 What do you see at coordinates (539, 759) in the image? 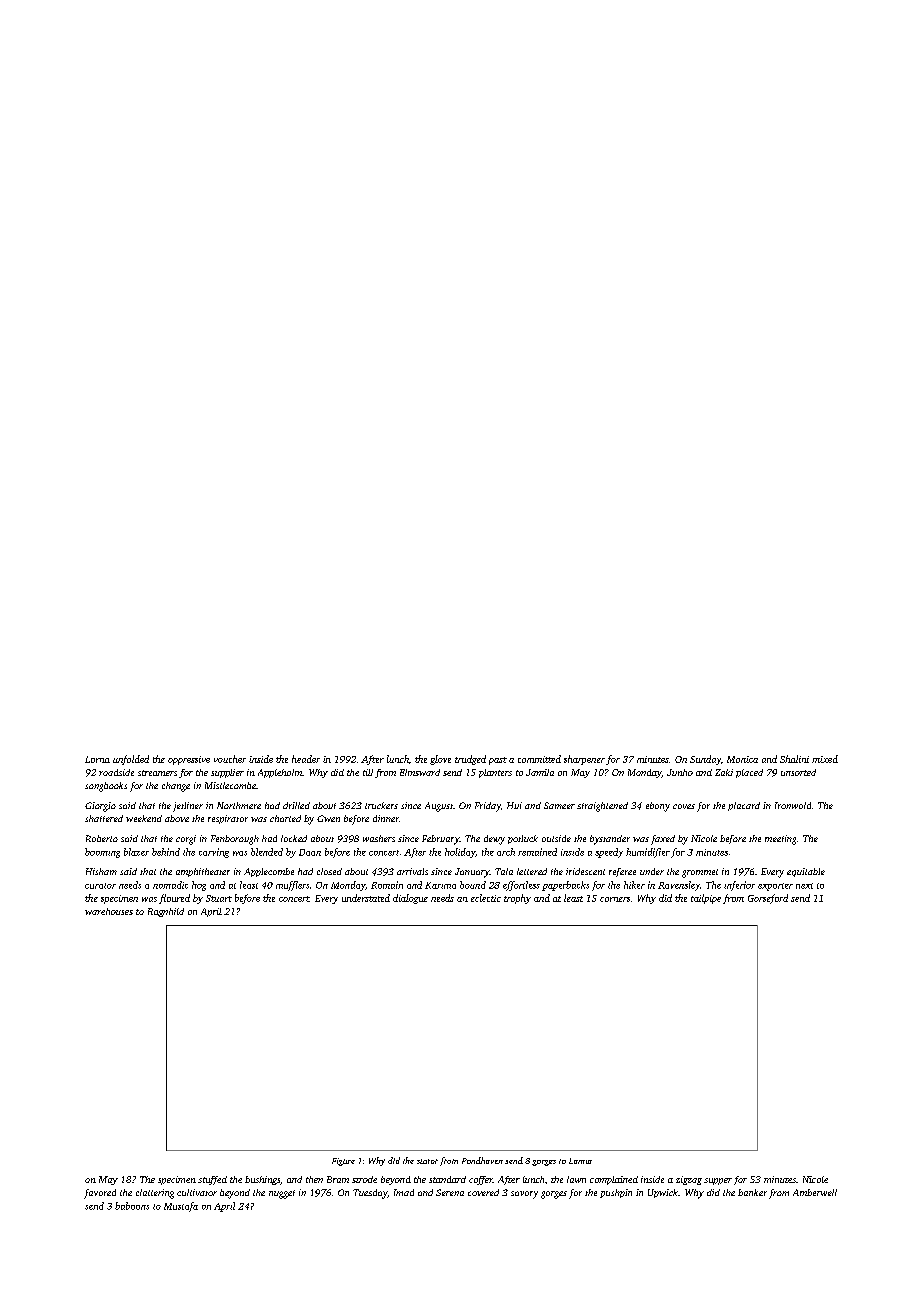
I see `committed` at bounding box center [539, 759].
